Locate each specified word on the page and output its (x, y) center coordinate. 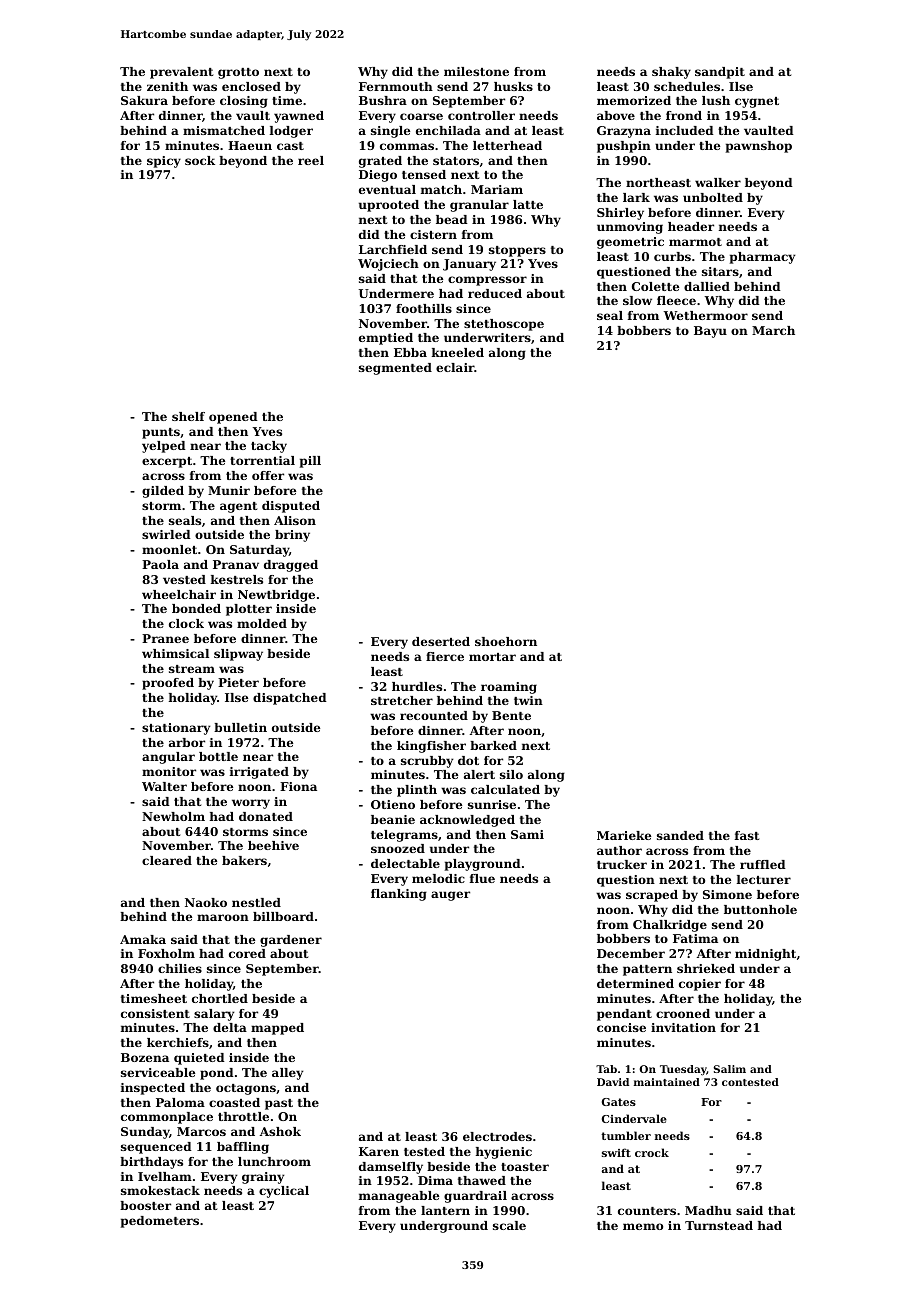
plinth (417, 791)
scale (509, 1225)
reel (311, 160)
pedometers (160, 1222)
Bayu (710, 332)
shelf (188, 416)
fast (747, 835)
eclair (455, 367)
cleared (167, 860)
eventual (387, 189)
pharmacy (762, 258)
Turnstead (719, 1225)
